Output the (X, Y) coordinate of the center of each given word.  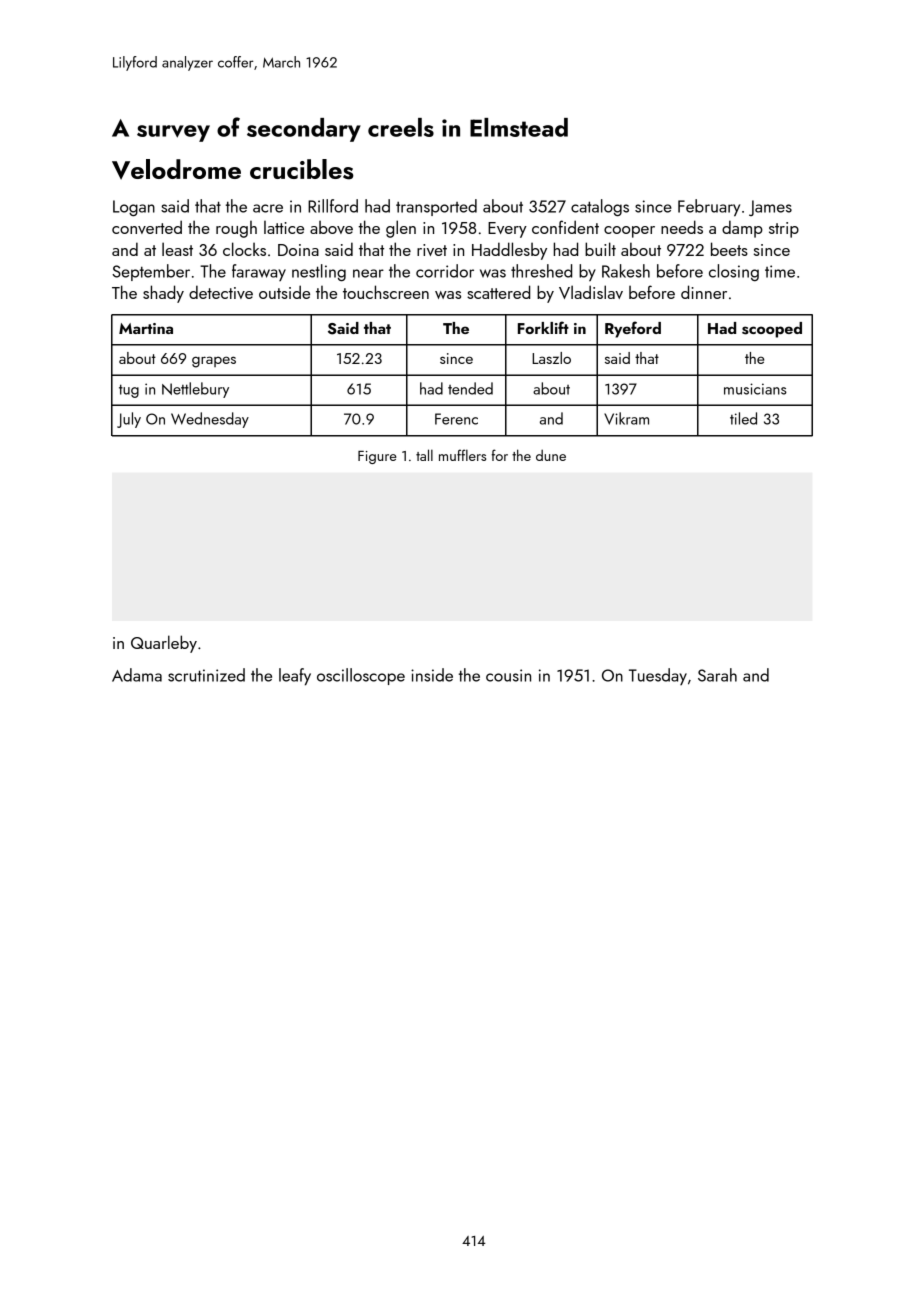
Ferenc (456, 419)
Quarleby (164, 644)
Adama (137, 675)
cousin (508, 675)
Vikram (626, 418)
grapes (214, 362)
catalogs (600, 207)
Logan (134, 208)
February (709, 208)
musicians (755, 389)
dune (551, 455)
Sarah (717, 675)
